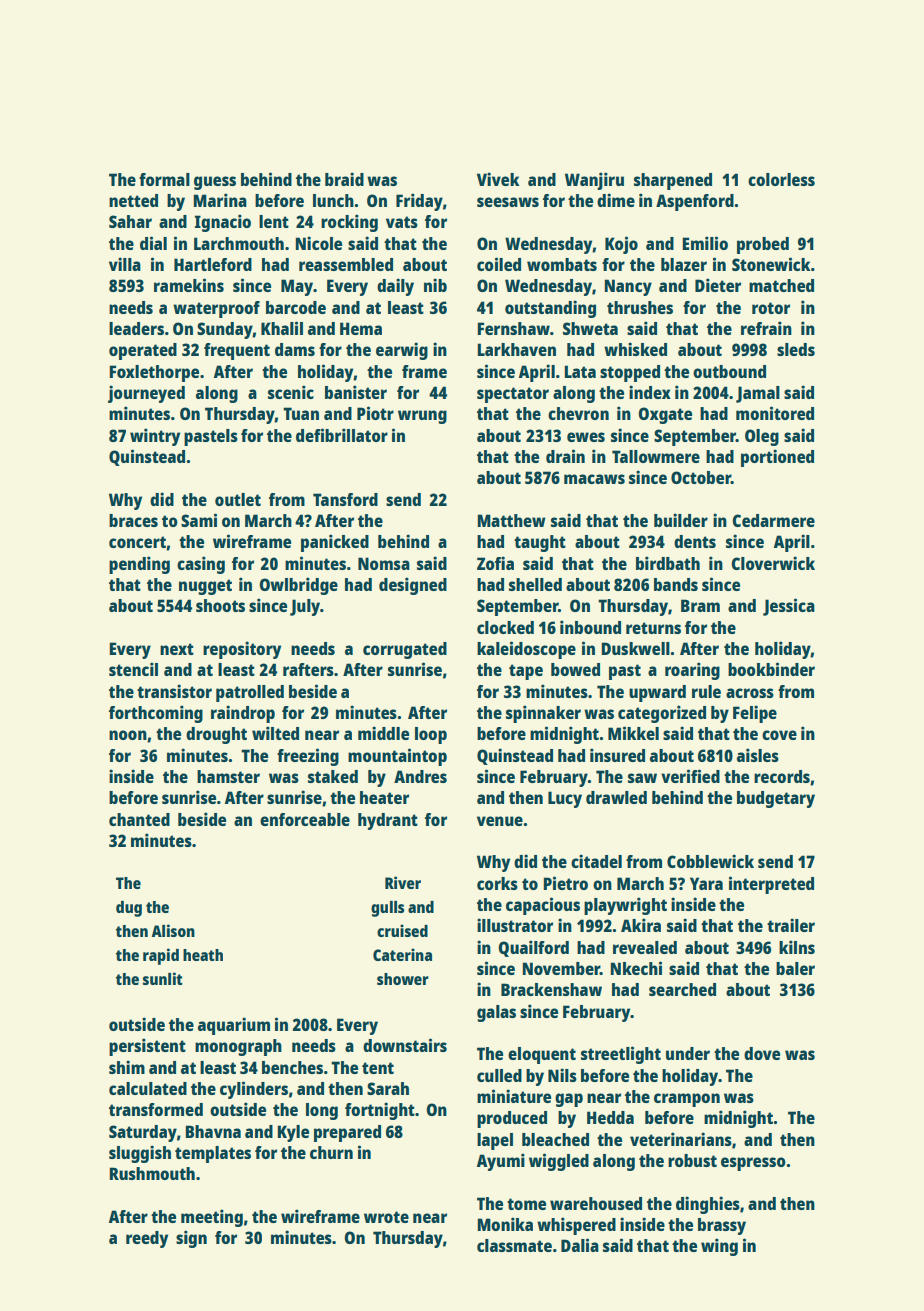  I want to click on sleds, so click(796, 349).
